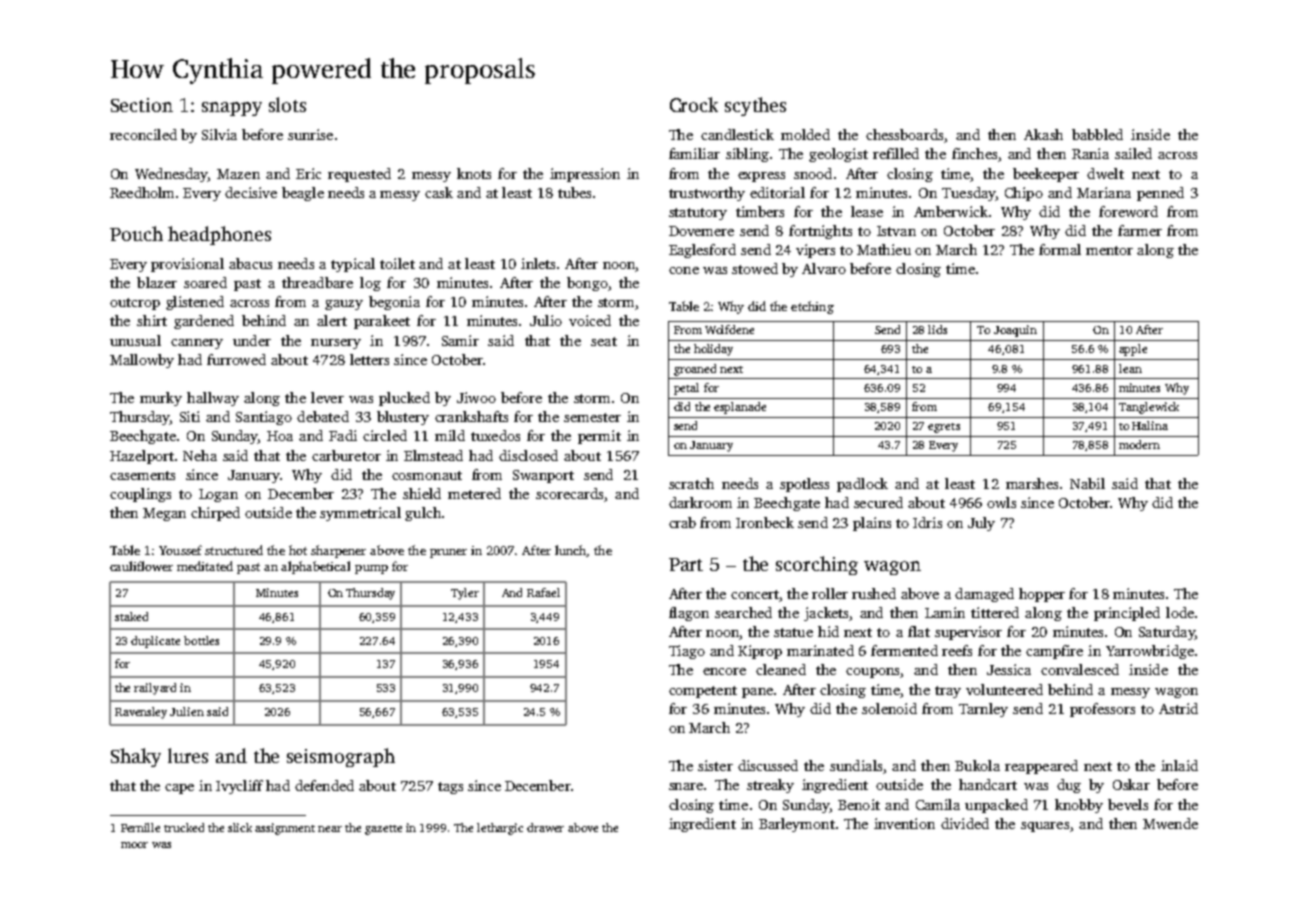 The width and height of the document is (1308, 924). What do you see at coordinates (1043, 134) in the document?
I see `Akash` at bounding box center [1043, 134].
